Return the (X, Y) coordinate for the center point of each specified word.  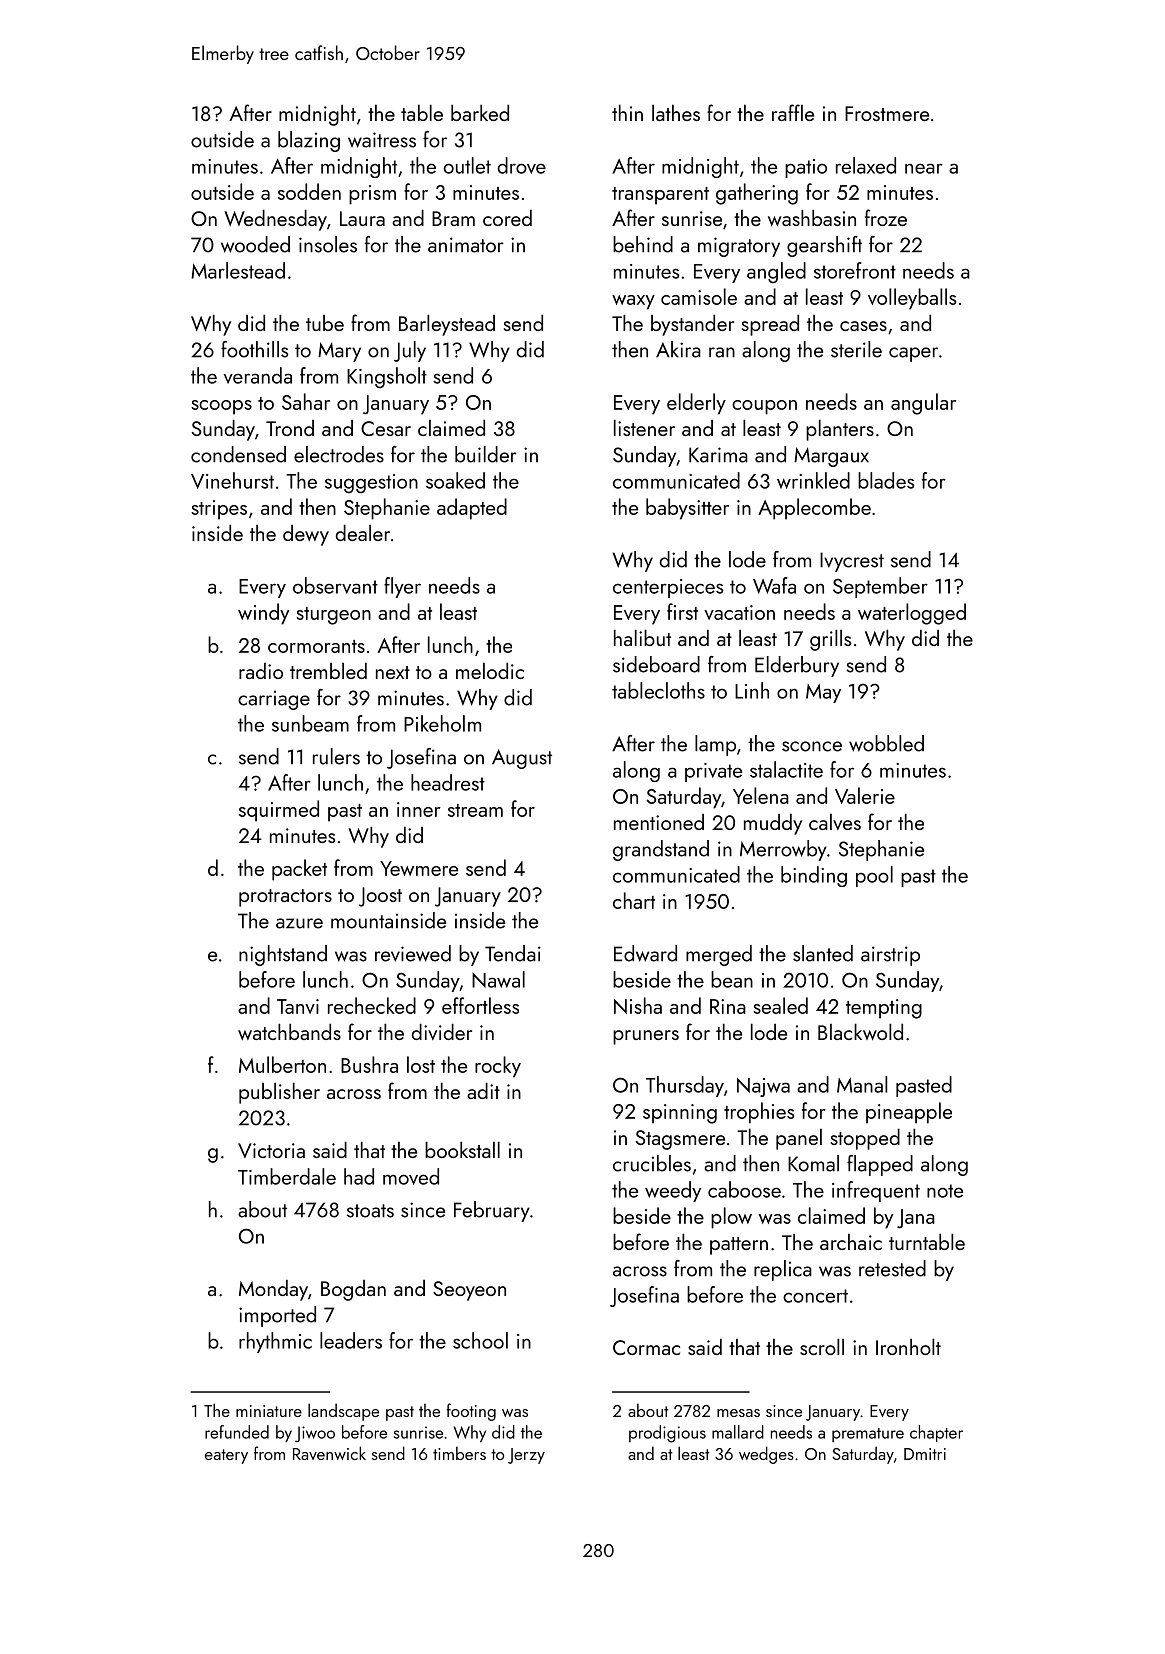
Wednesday (275, 220)
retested (892, 1268)
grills (830, 640)
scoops (221, 407)
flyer (402, 587)
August (522, 759)
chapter (936, 1433)
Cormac (646, 1347)
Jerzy (526, 1456)
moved (411, 1176)
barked (480, 112)
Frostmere (887, 113)
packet (299, 870)
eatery (226, 1456)
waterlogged (912, 614)
